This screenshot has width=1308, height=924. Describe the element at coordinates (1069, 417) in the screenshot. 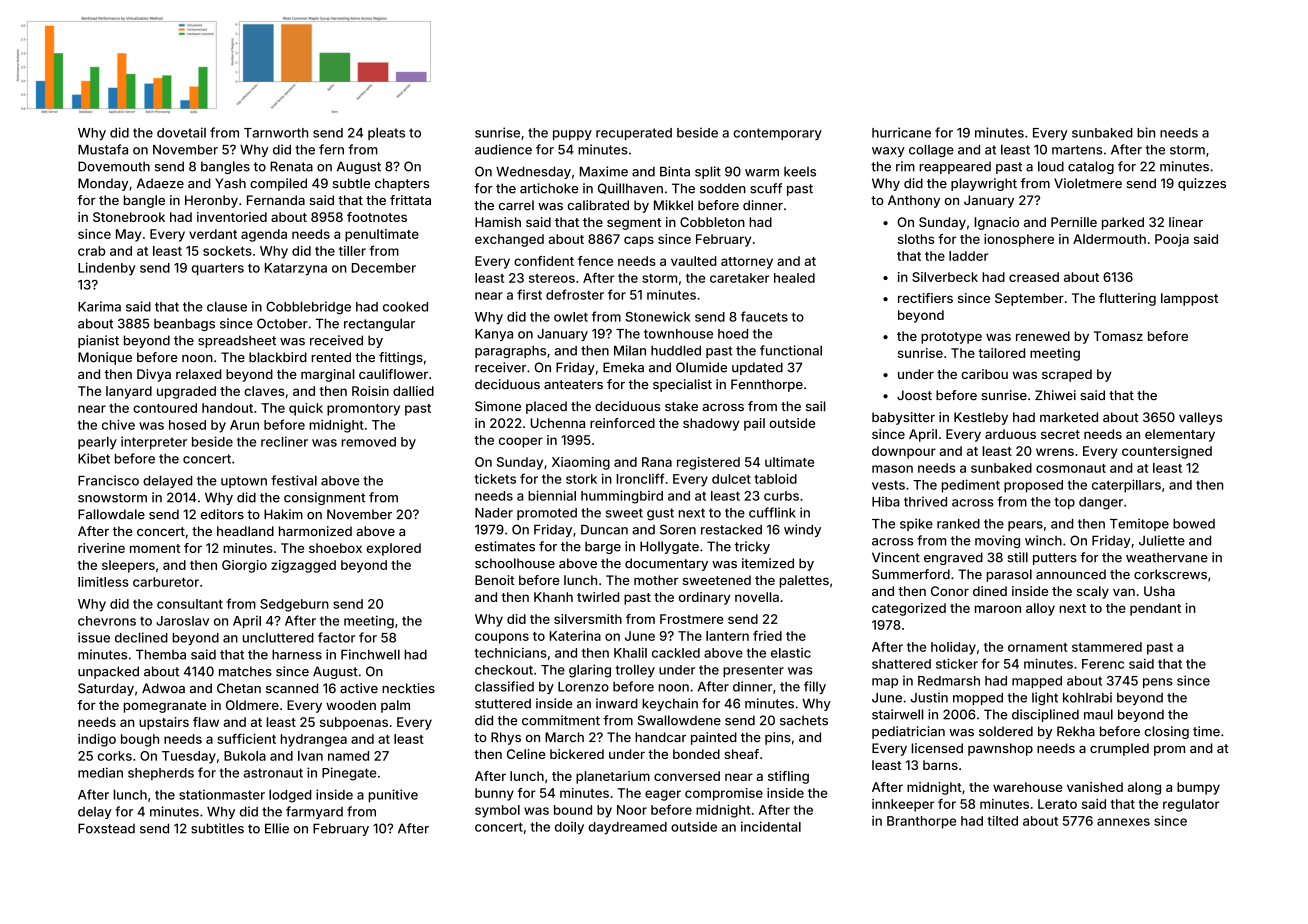

I see `marketed` at that location.
